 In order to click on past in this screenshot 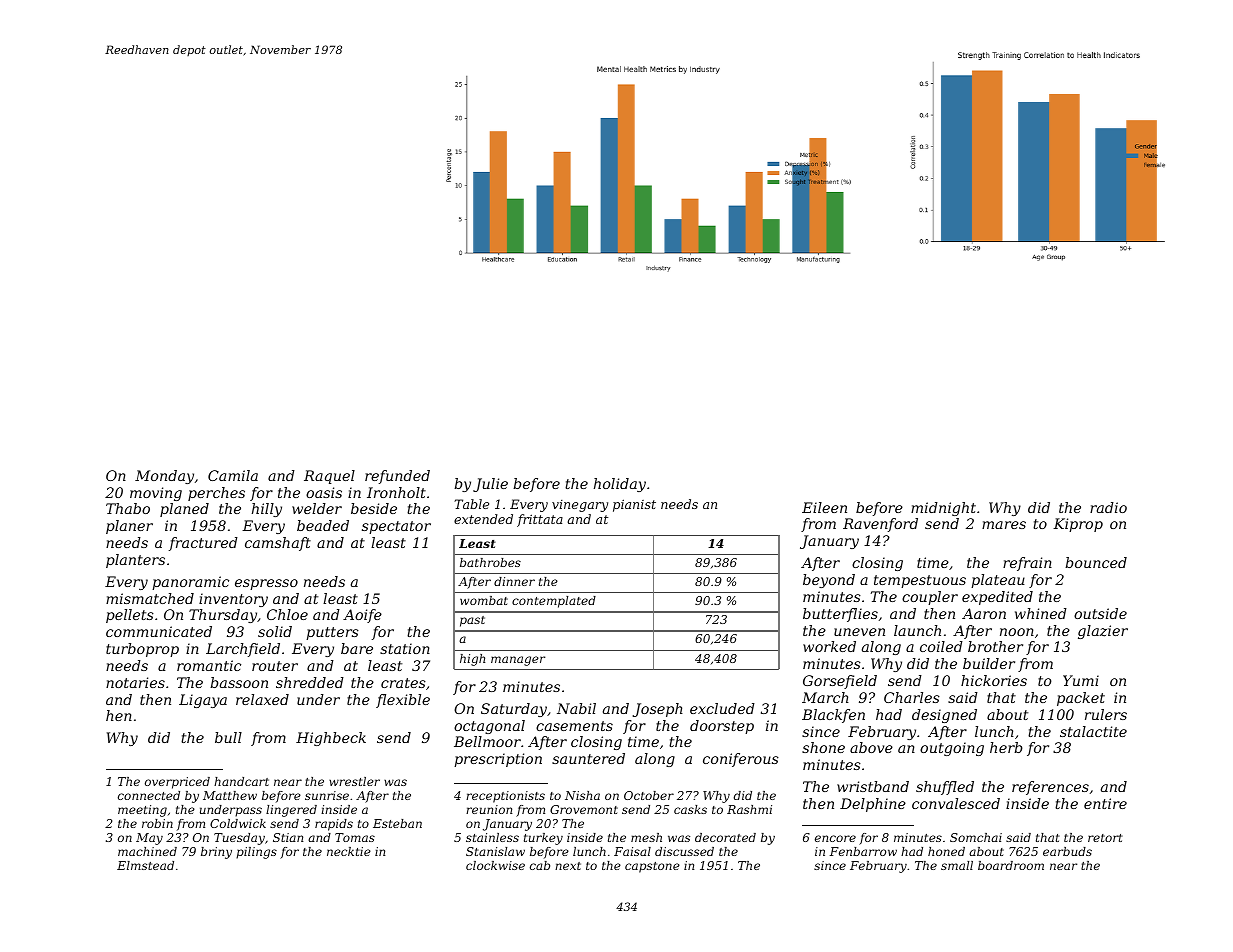, I will do `click(472, 621)`.
